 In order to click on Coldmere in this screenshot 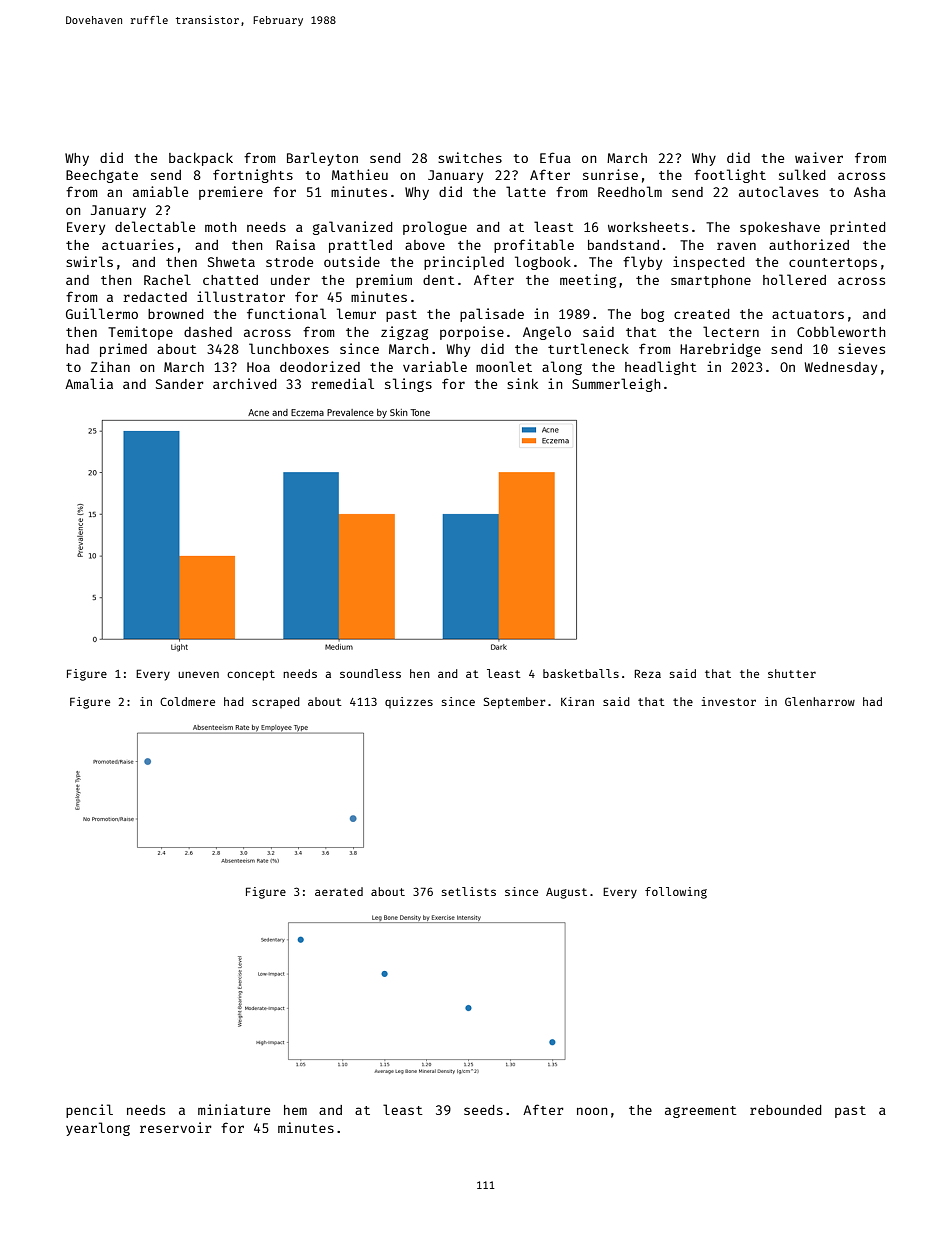, I will do `click(187, 701)`.
